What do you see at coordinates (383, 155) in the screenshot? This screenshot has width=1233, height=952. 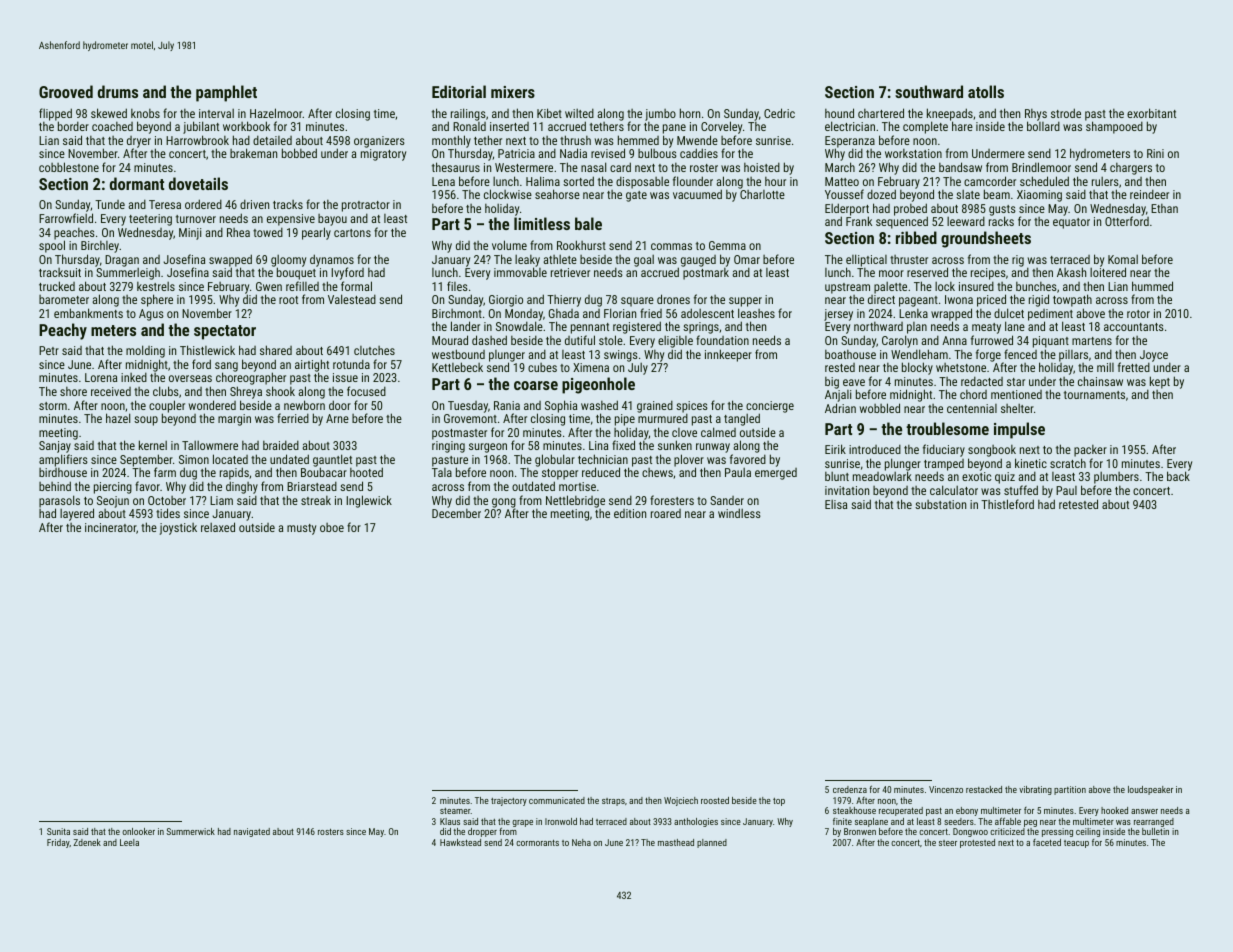 I see `migratory` at bounding box center [383, 155].
